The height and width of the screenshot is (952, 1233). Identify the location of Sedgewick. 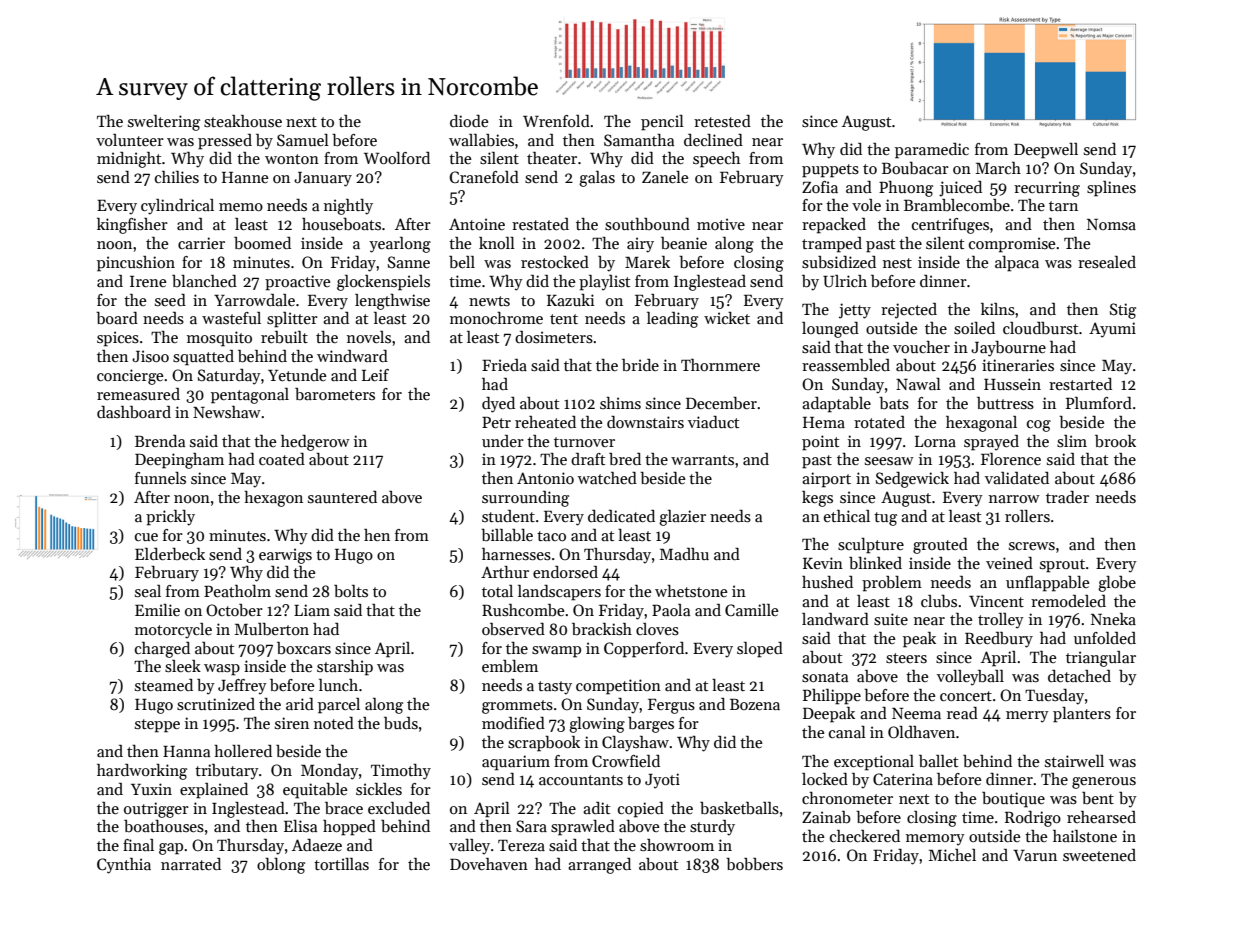
(912, 480).
